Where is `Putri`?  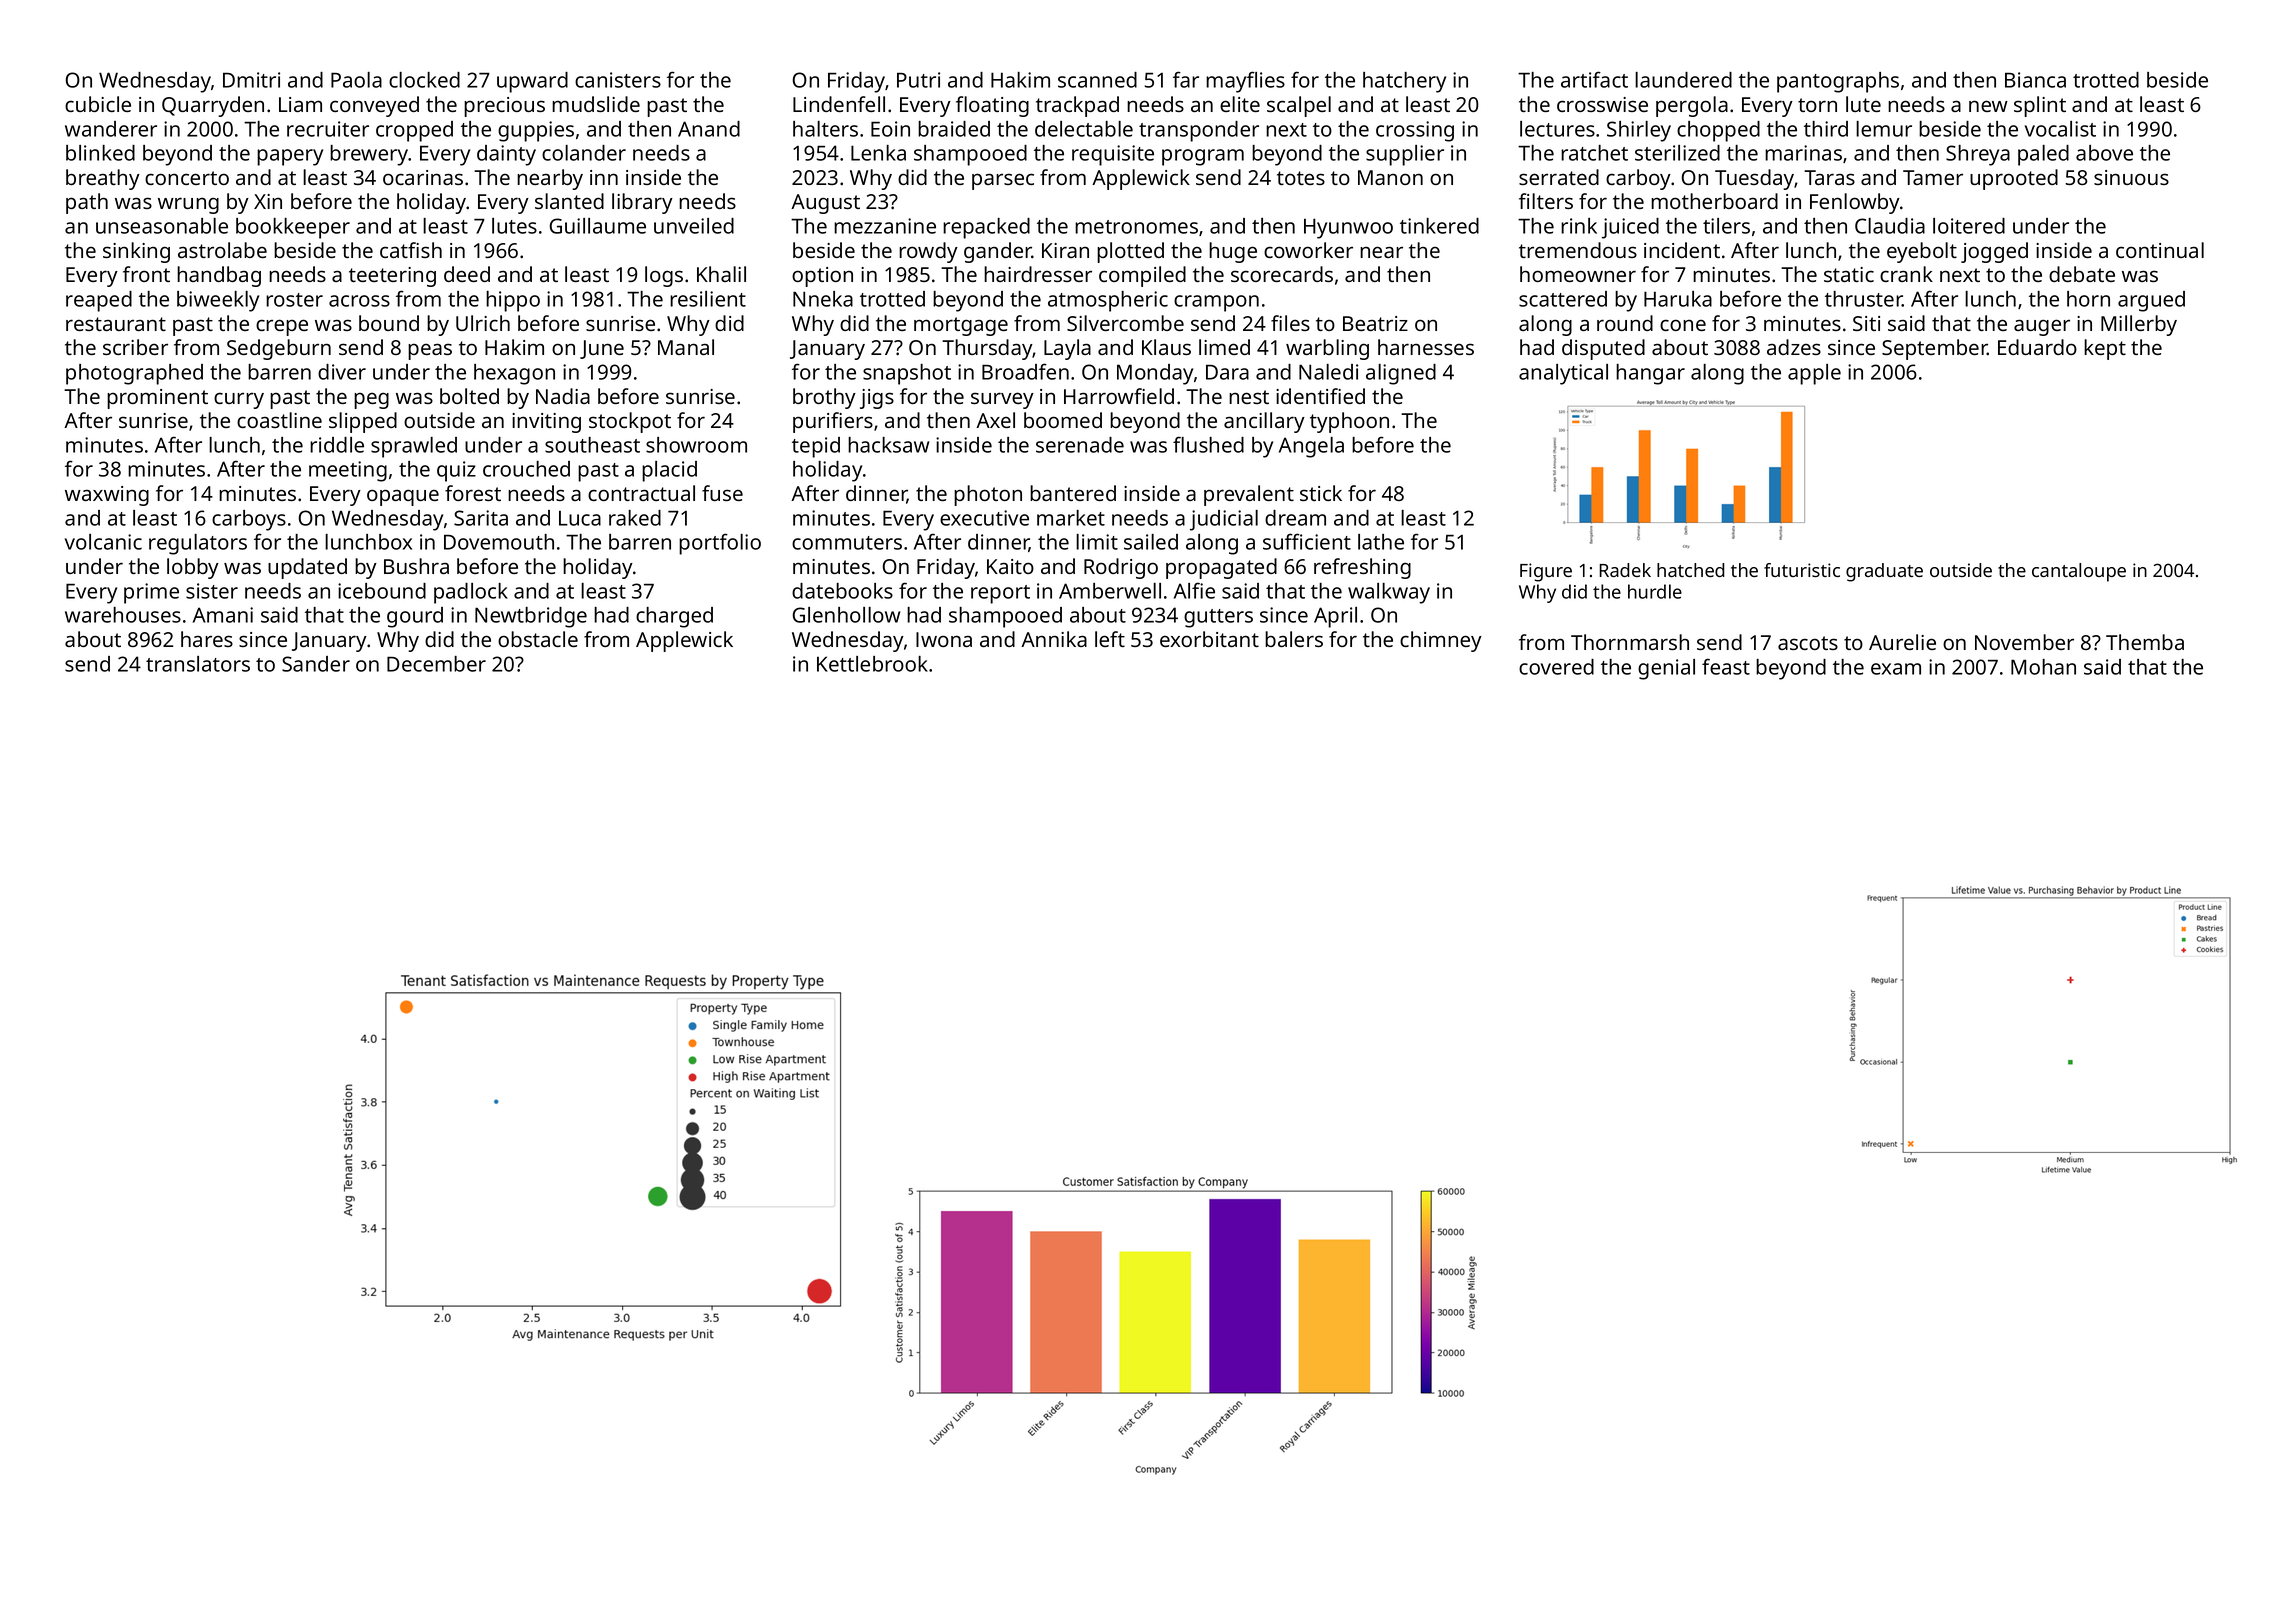 Putri is located at coordinates (918, 80).
